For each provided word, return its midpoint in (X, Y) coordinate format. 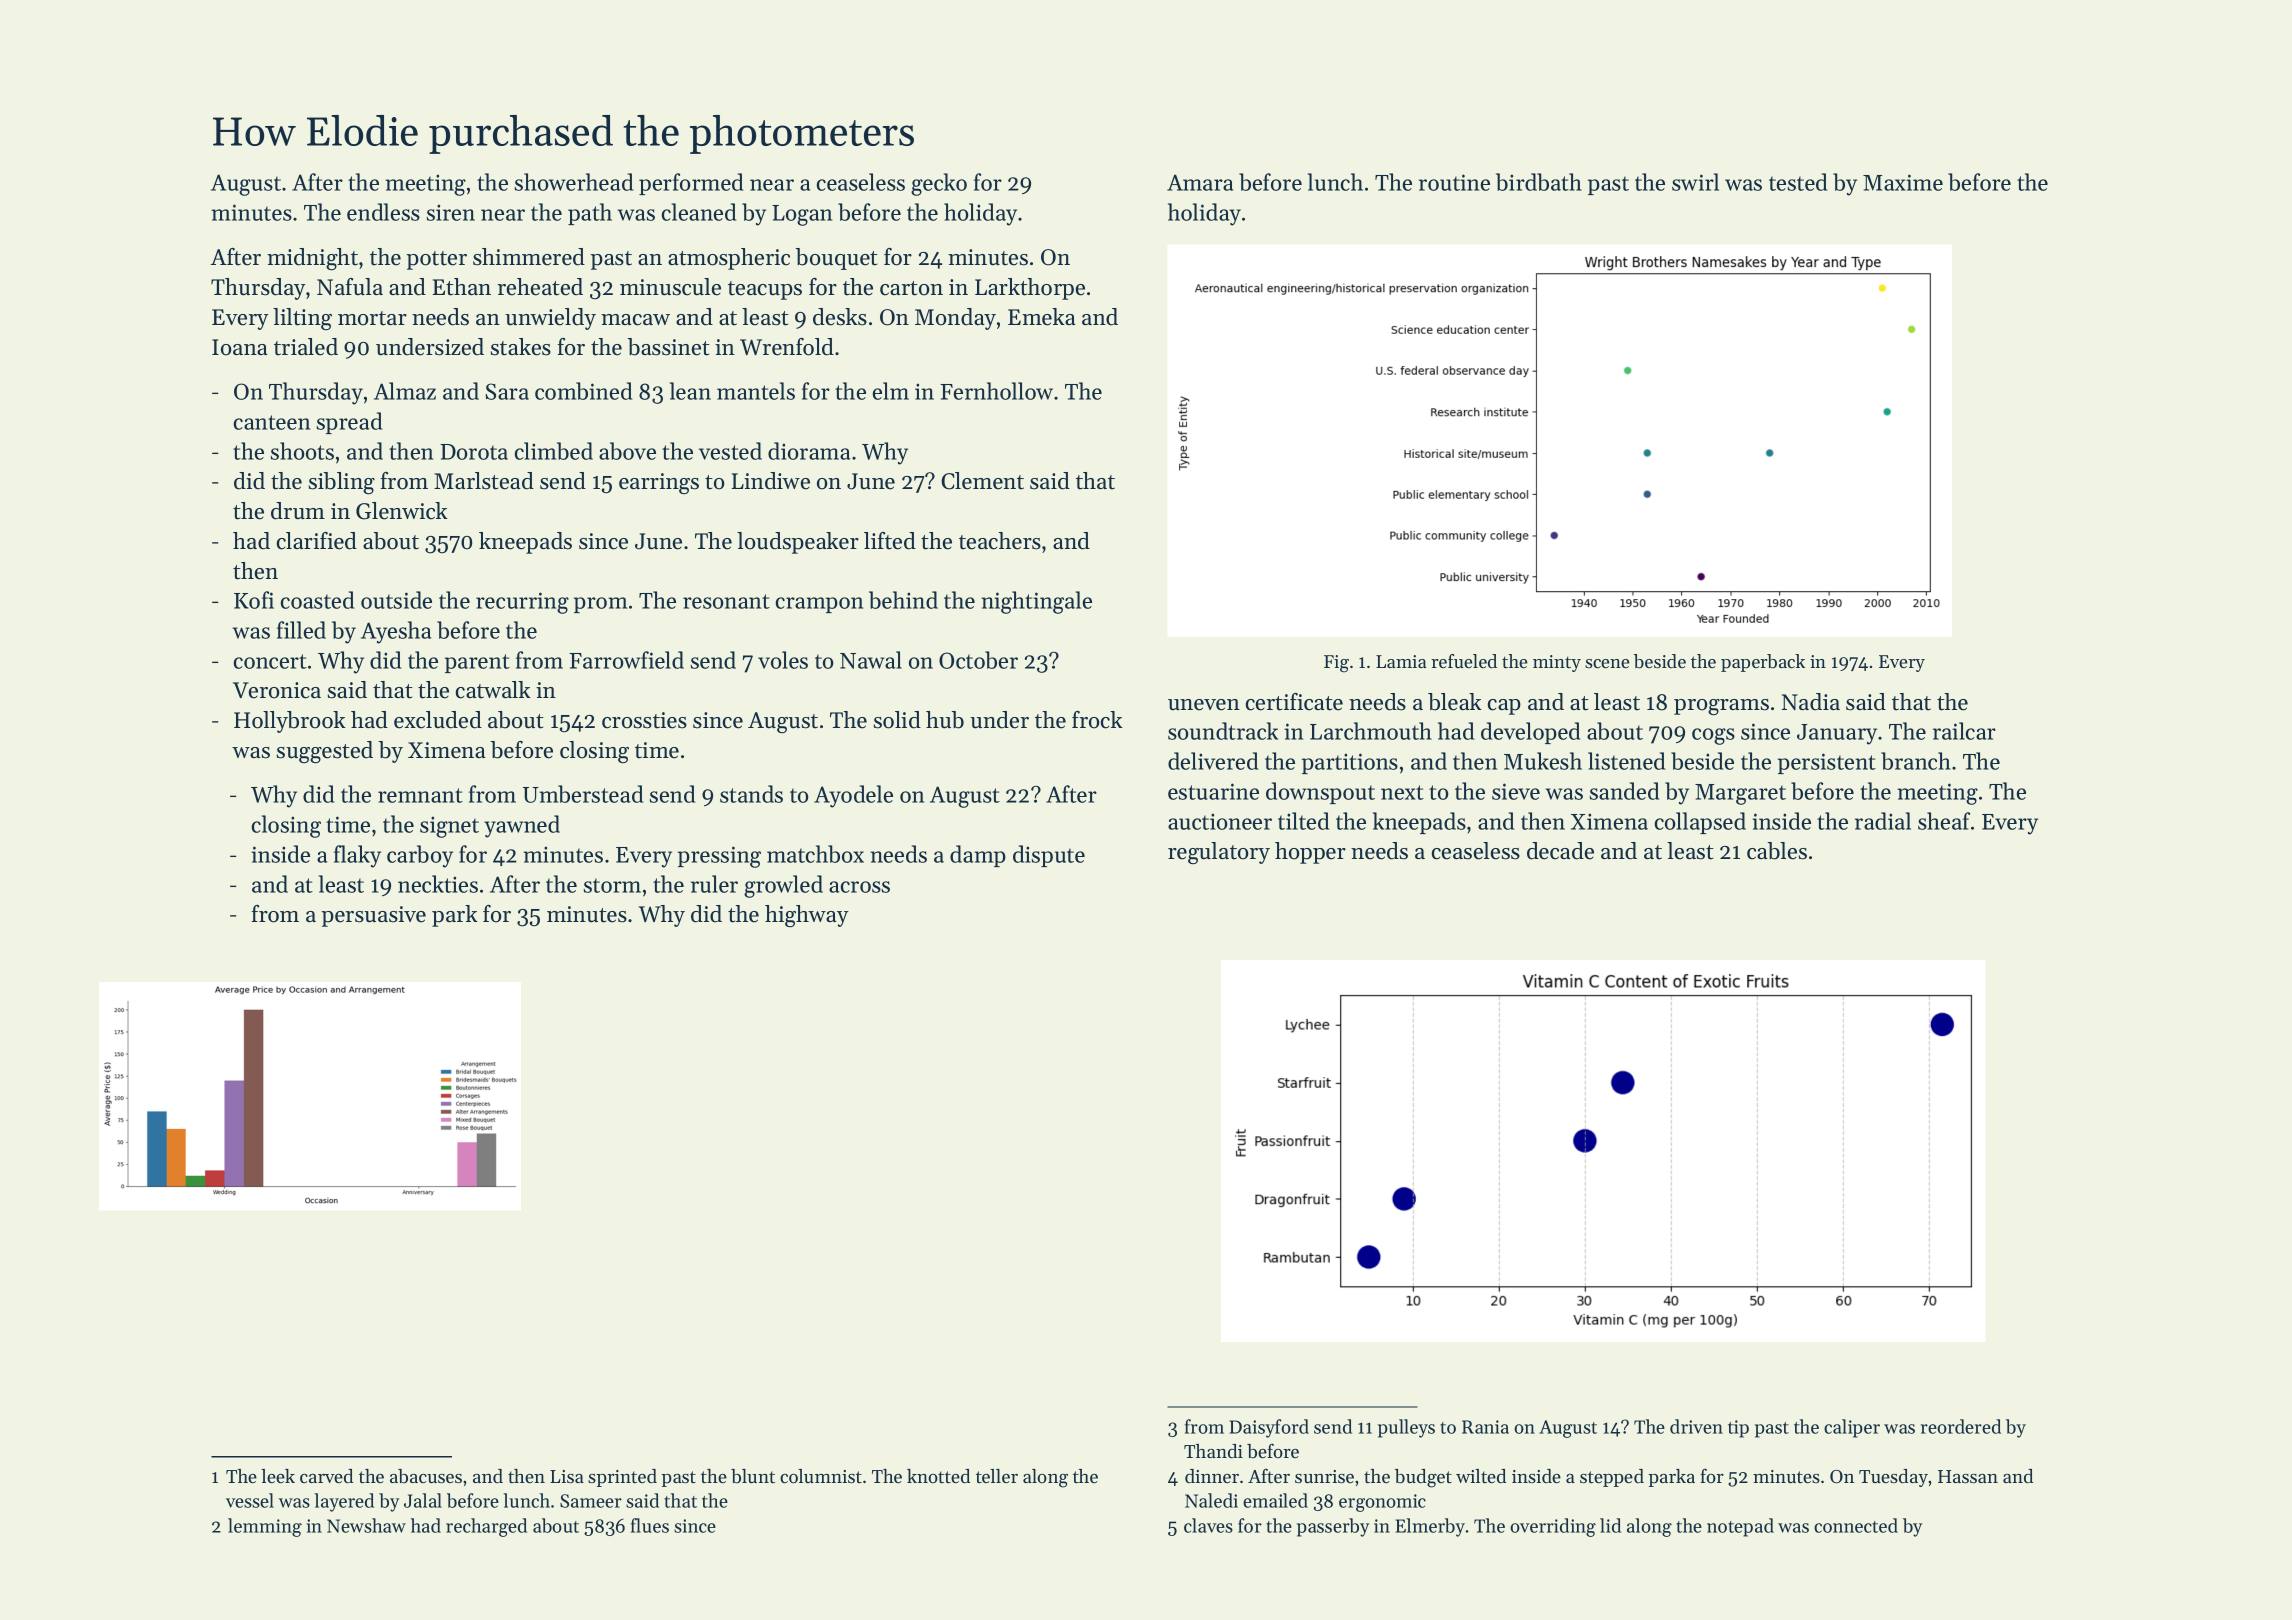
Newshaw (366, 1525)
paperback (1763, 663)
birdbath (1539, 182)
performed (691, 184)
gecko (939, 184)
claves (1208, 1525)
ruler (714, 884)
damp (978, 856)
